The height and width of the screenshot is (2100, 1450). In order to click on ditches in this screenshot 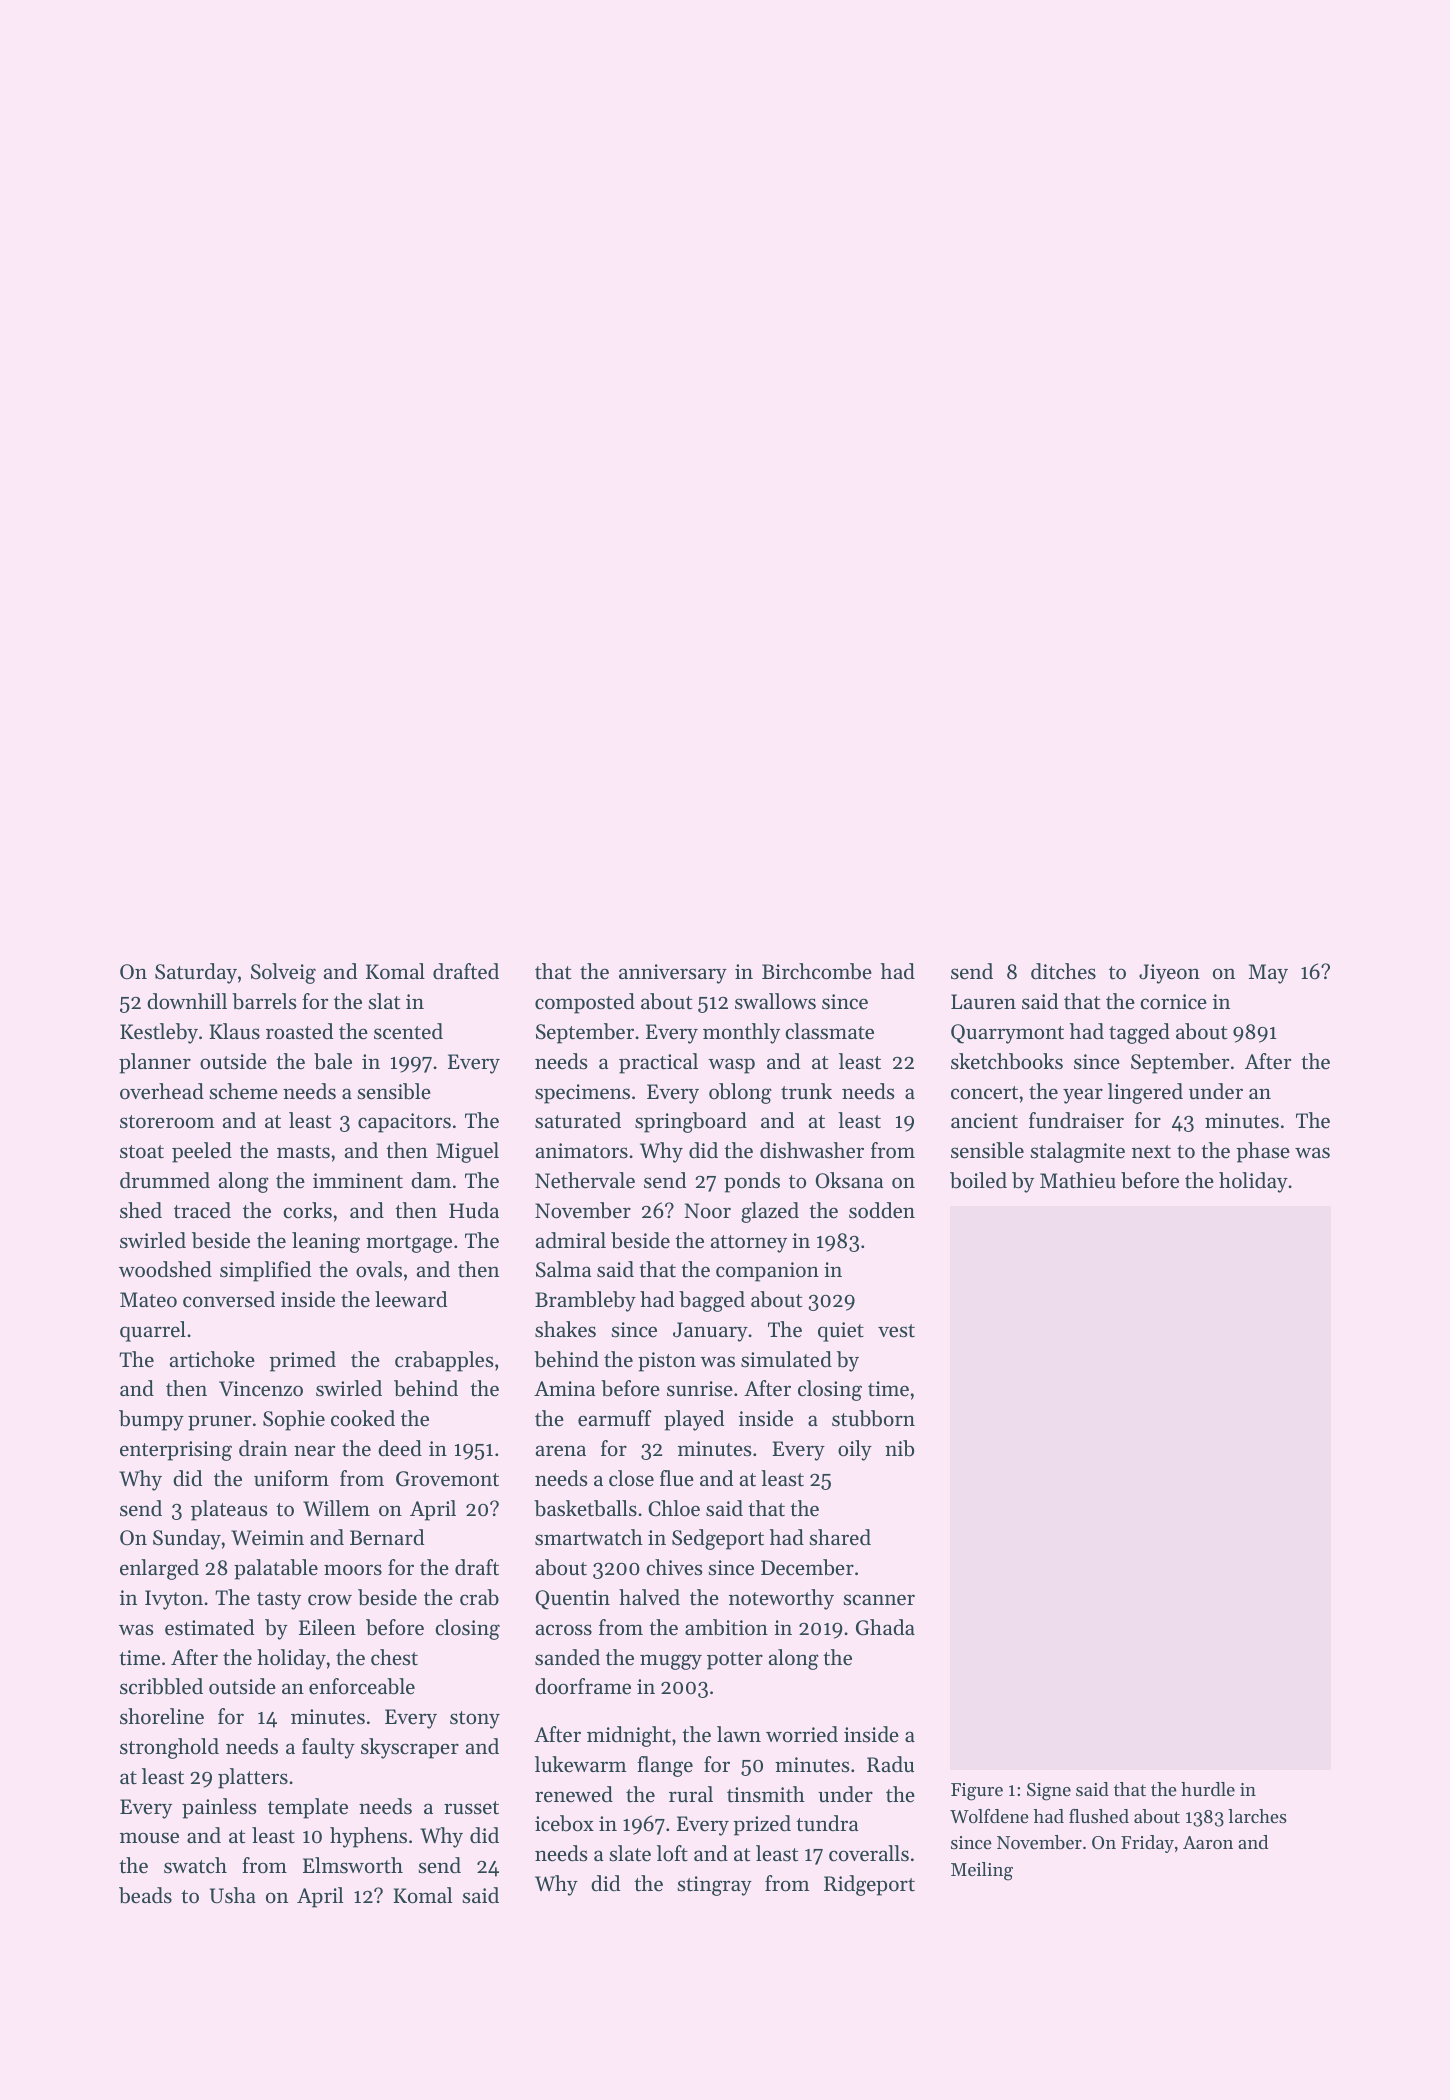, I will do `click(1063, 971)`.
